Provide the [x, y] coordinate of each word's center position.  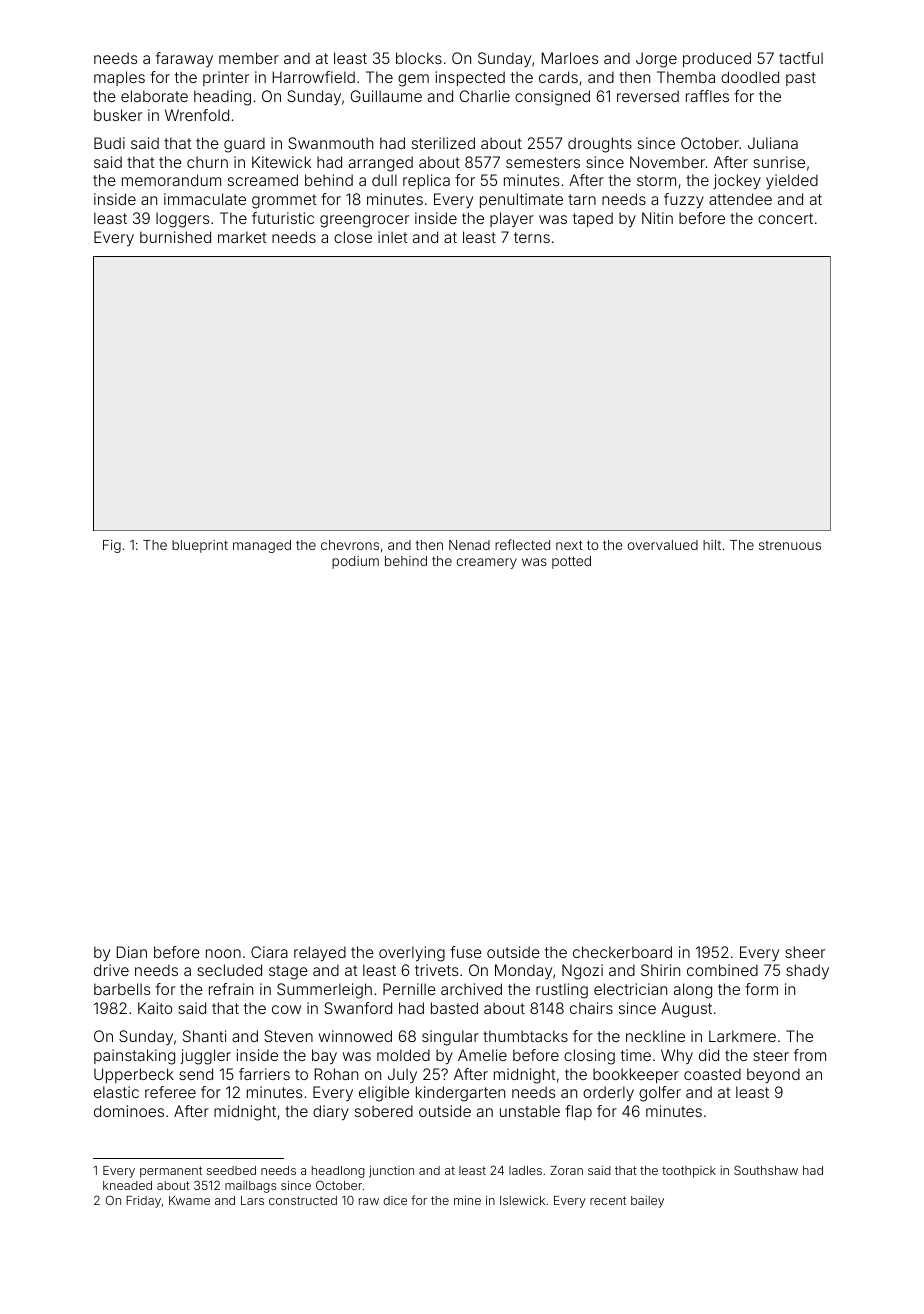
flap [578, 1112]
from [810, 1055]
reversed [648, 96]
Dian [132, 952]
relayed [320, 954]
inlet [393, 237]
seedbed [231, 1170]
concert [785, 218]
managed [262, 546]
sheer [805, 952]
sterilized [443, 143]
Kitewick [281, 162]
